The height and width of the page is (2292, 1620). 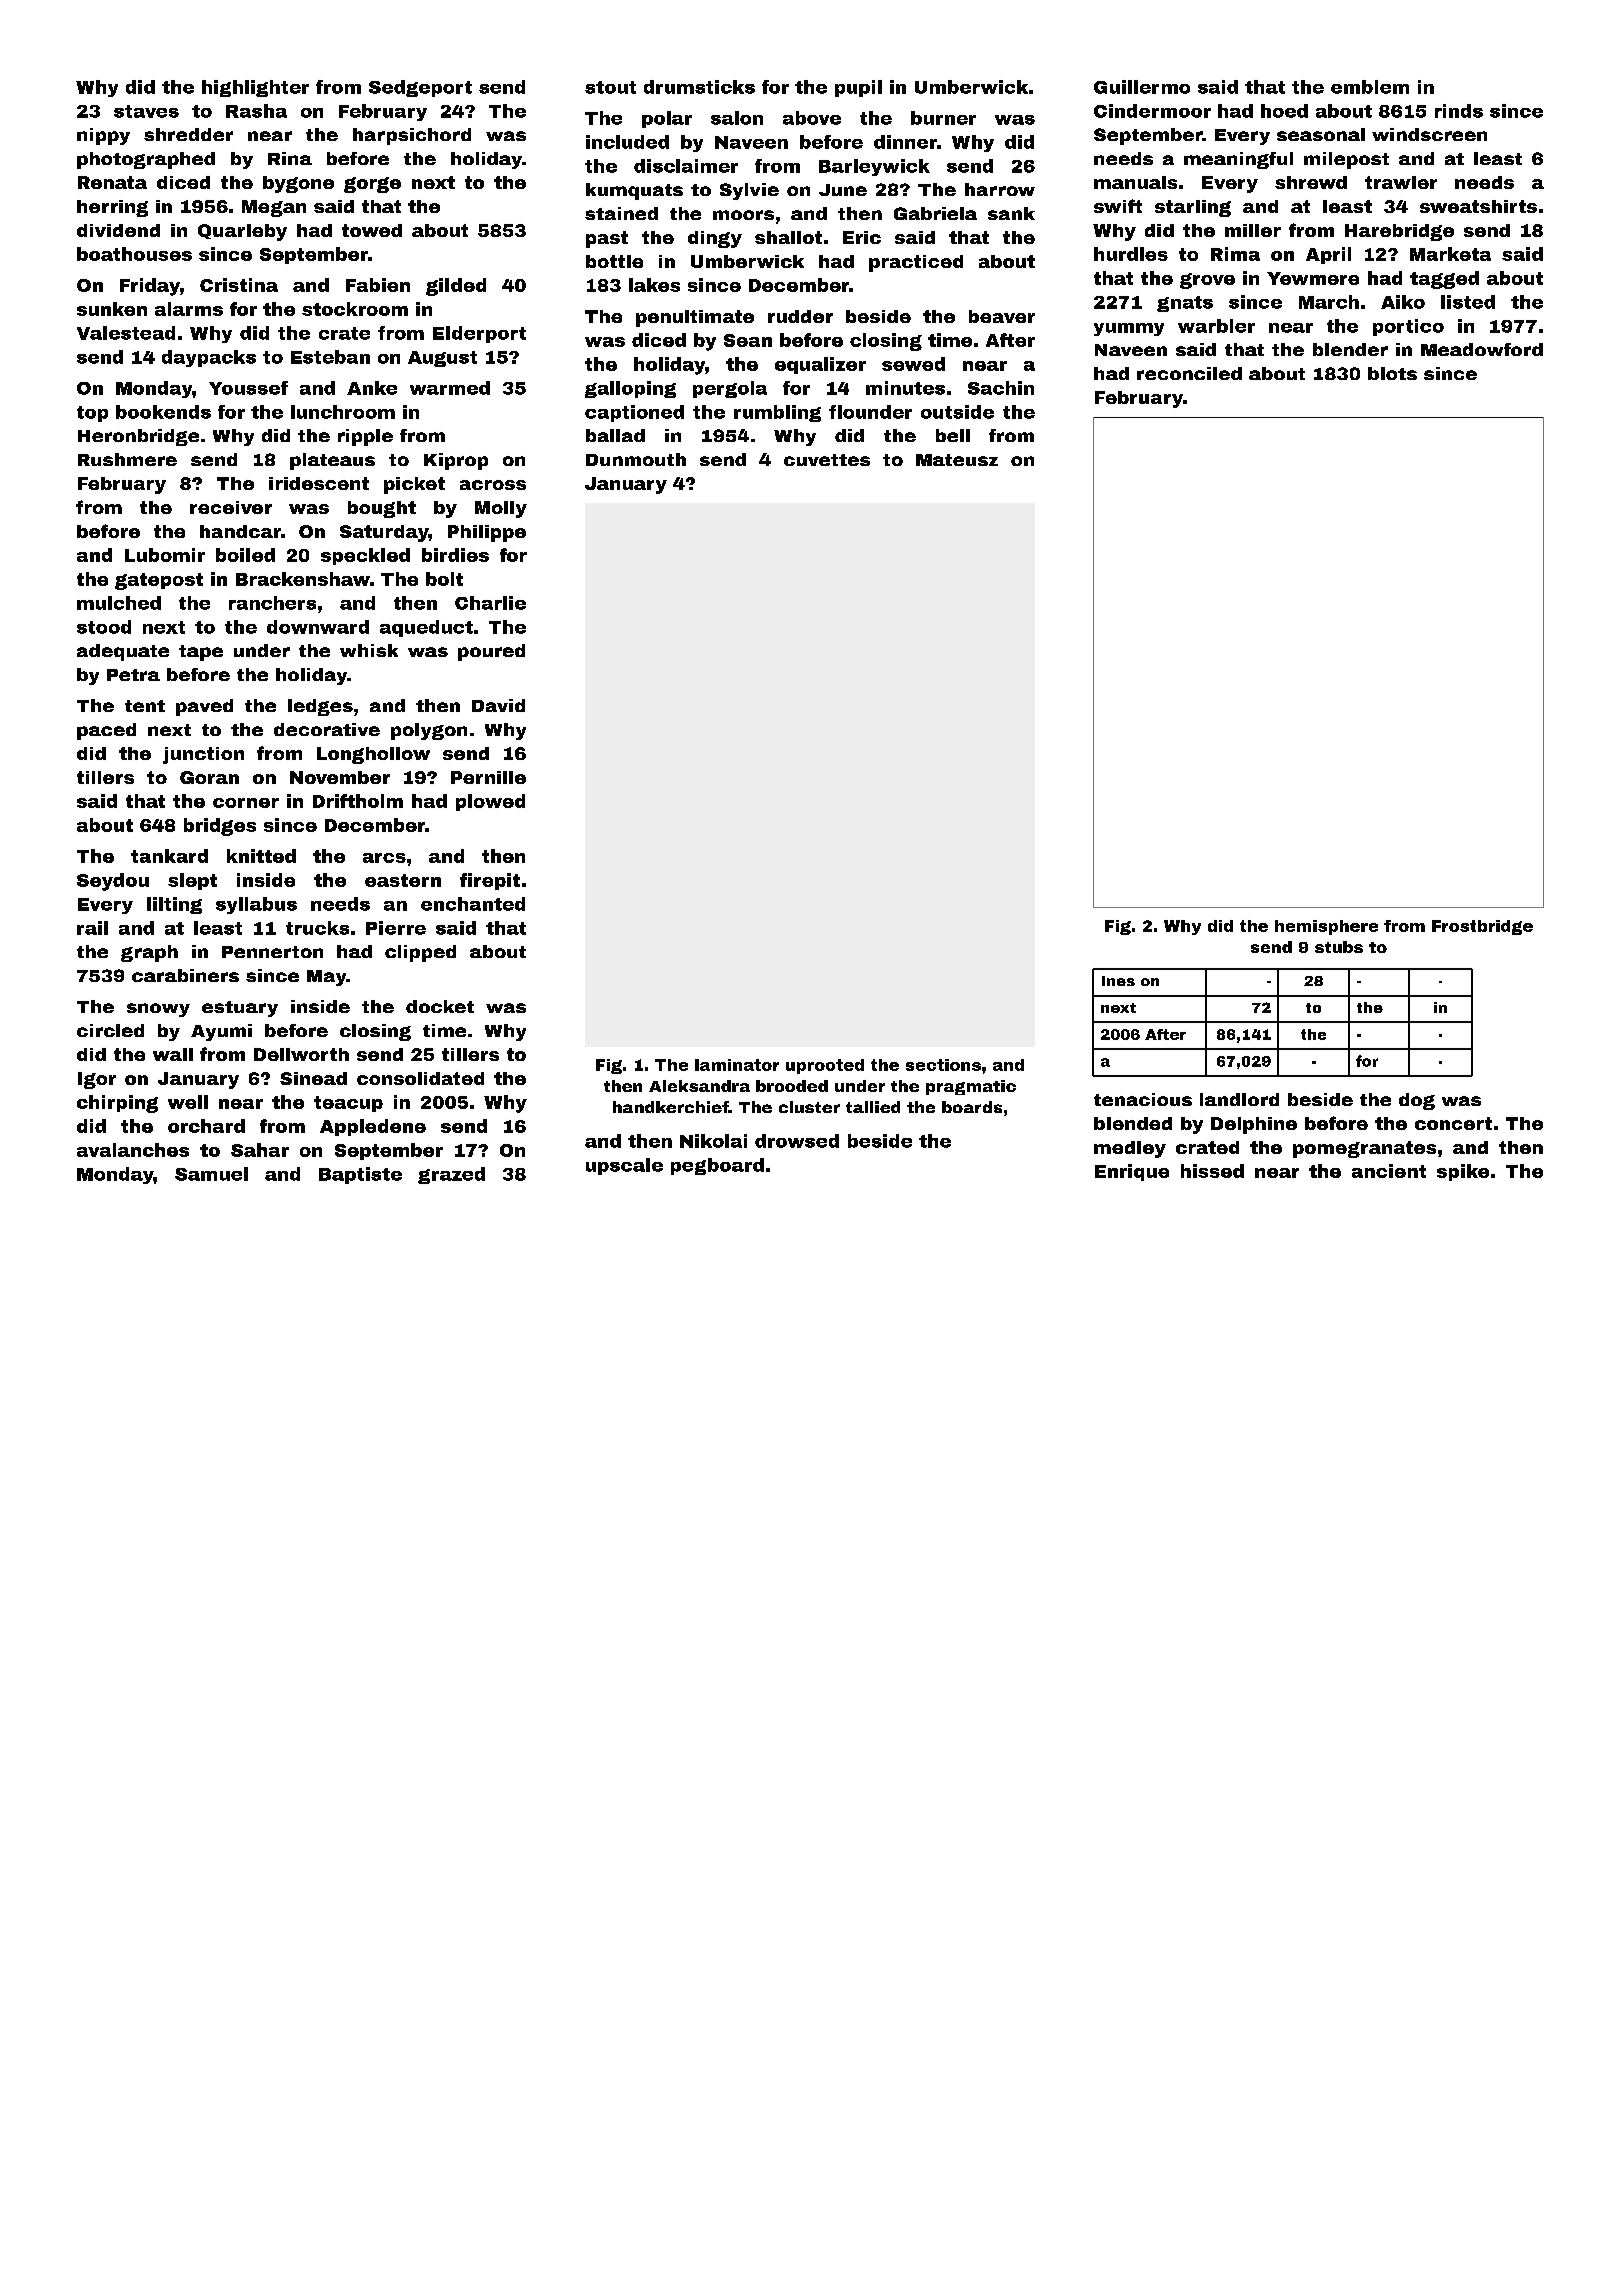 What do you see at coordinates (614, 261) in the page?
I see `bottle` at bounding box center [614, 261].
